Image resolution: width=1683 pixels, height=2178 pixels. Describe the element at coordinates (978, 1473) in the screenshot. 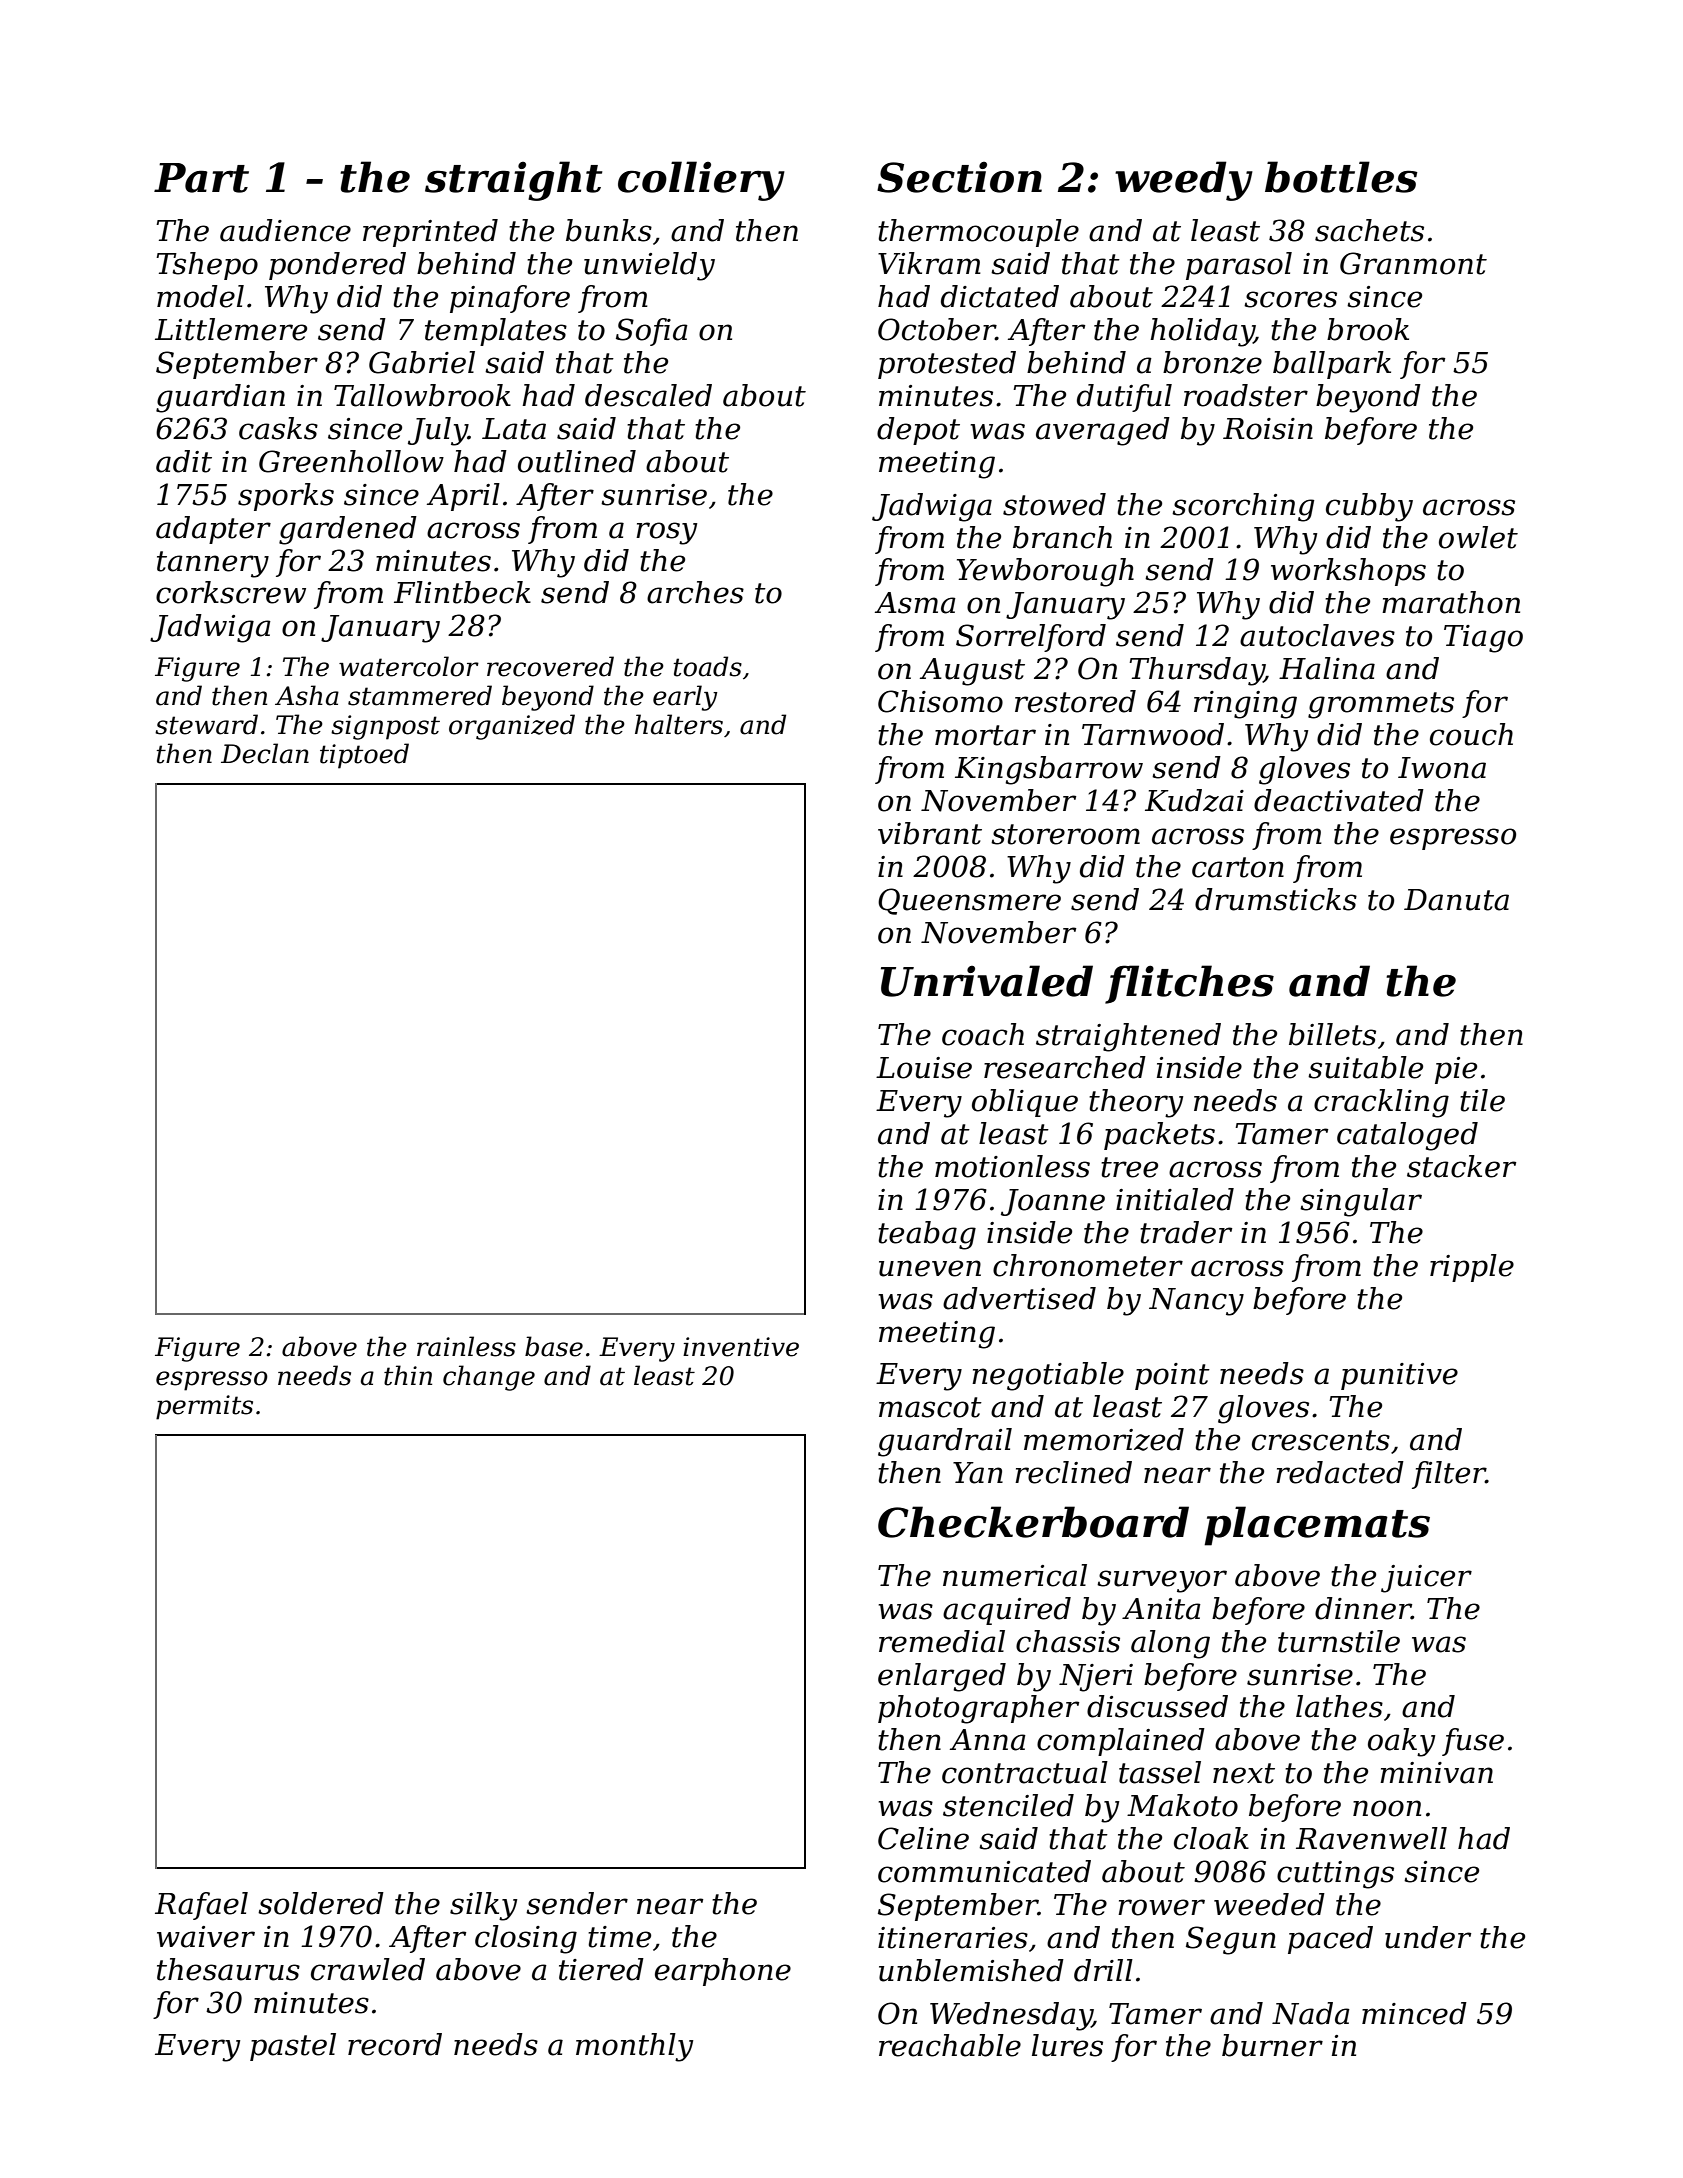

I see `Yan` at that location.
